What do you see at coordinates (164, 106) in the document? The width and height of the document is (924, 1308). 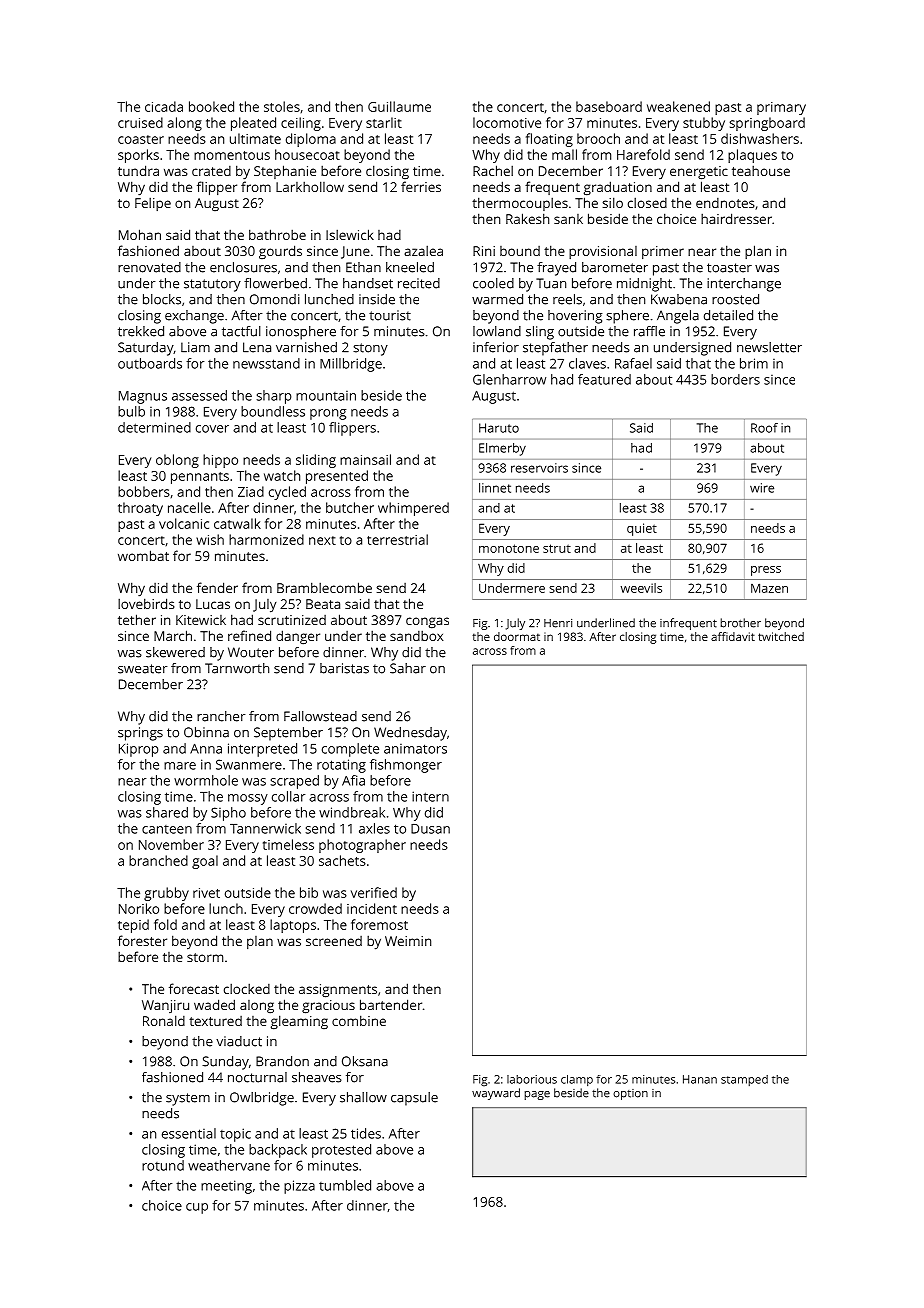 I see `cicada` at bounding box center [164, 106].
